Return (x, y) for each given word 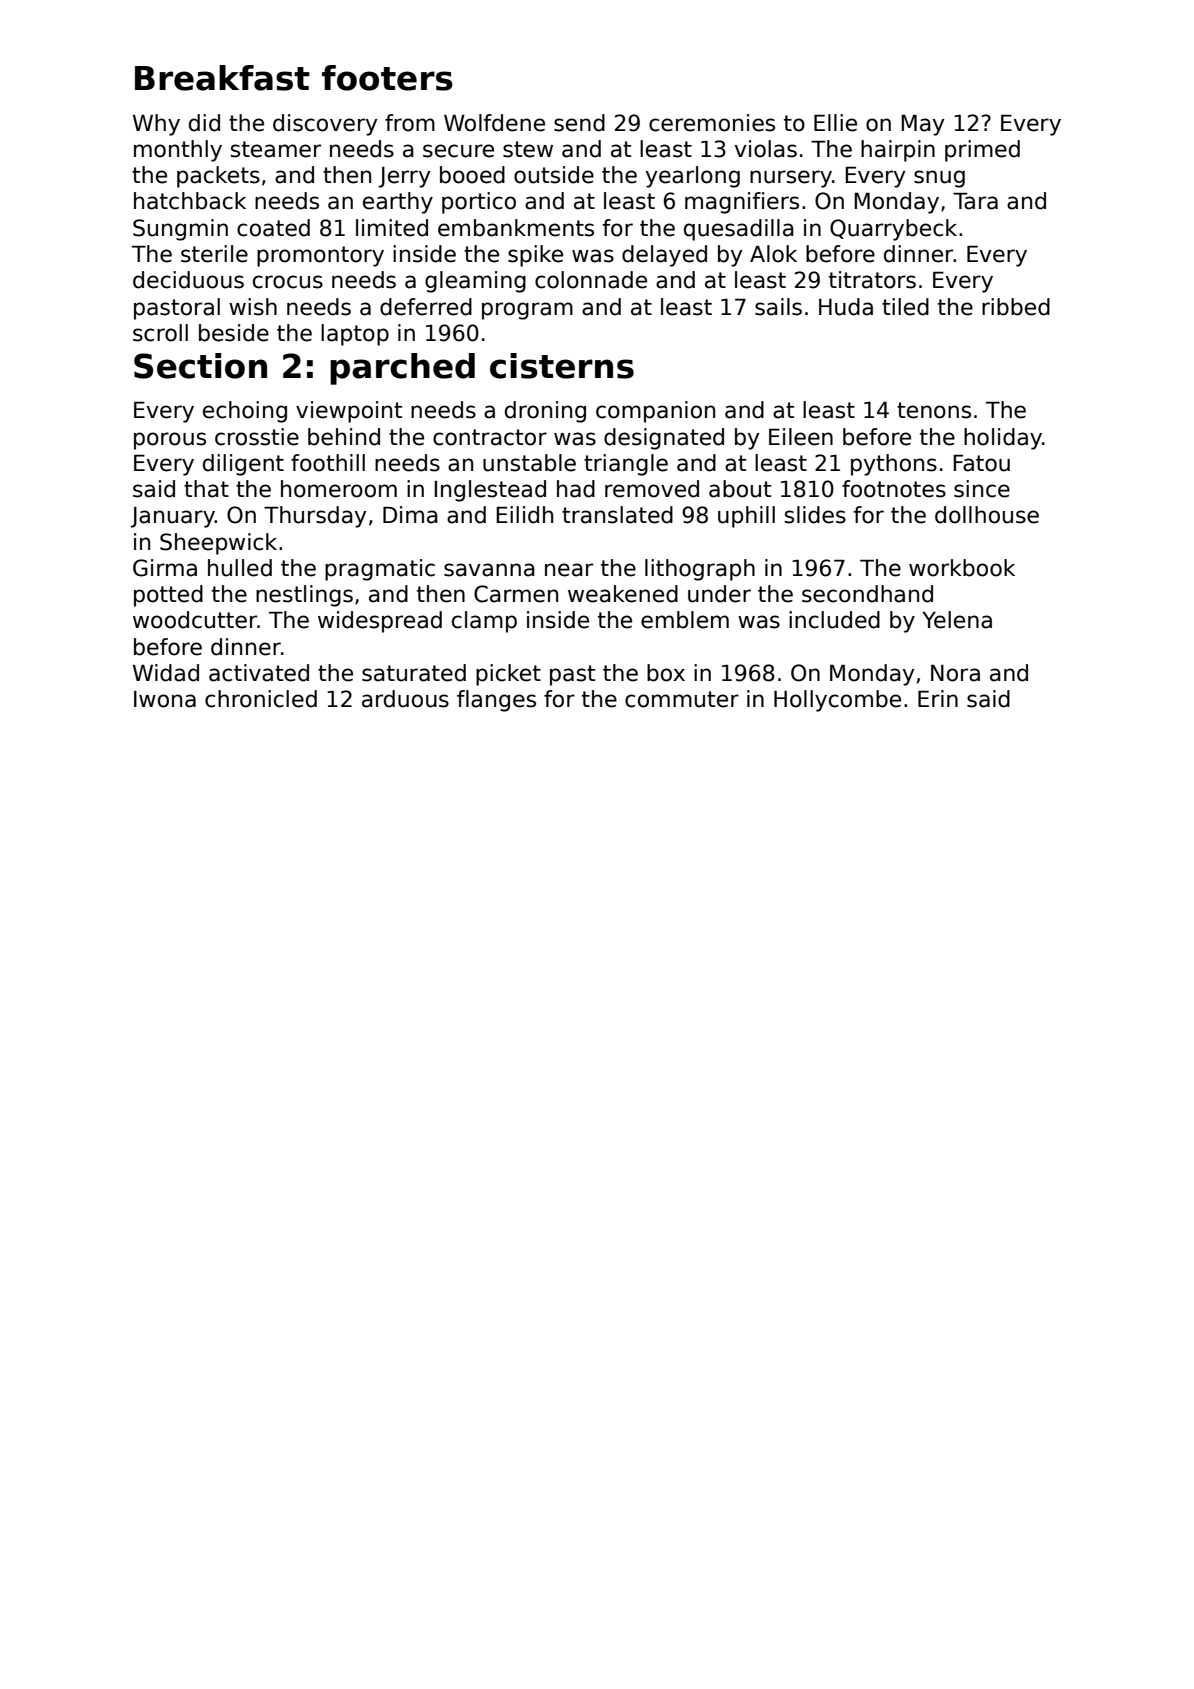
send (579, 123)
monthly (178, 151)
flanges (496, 701)
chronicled (261, 699)
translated (617, 515)
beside (234, 333)
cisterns (562, 366)
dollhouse (987, 515)
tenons (934, 410)
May (923, 125)
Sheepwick (218, 544)
